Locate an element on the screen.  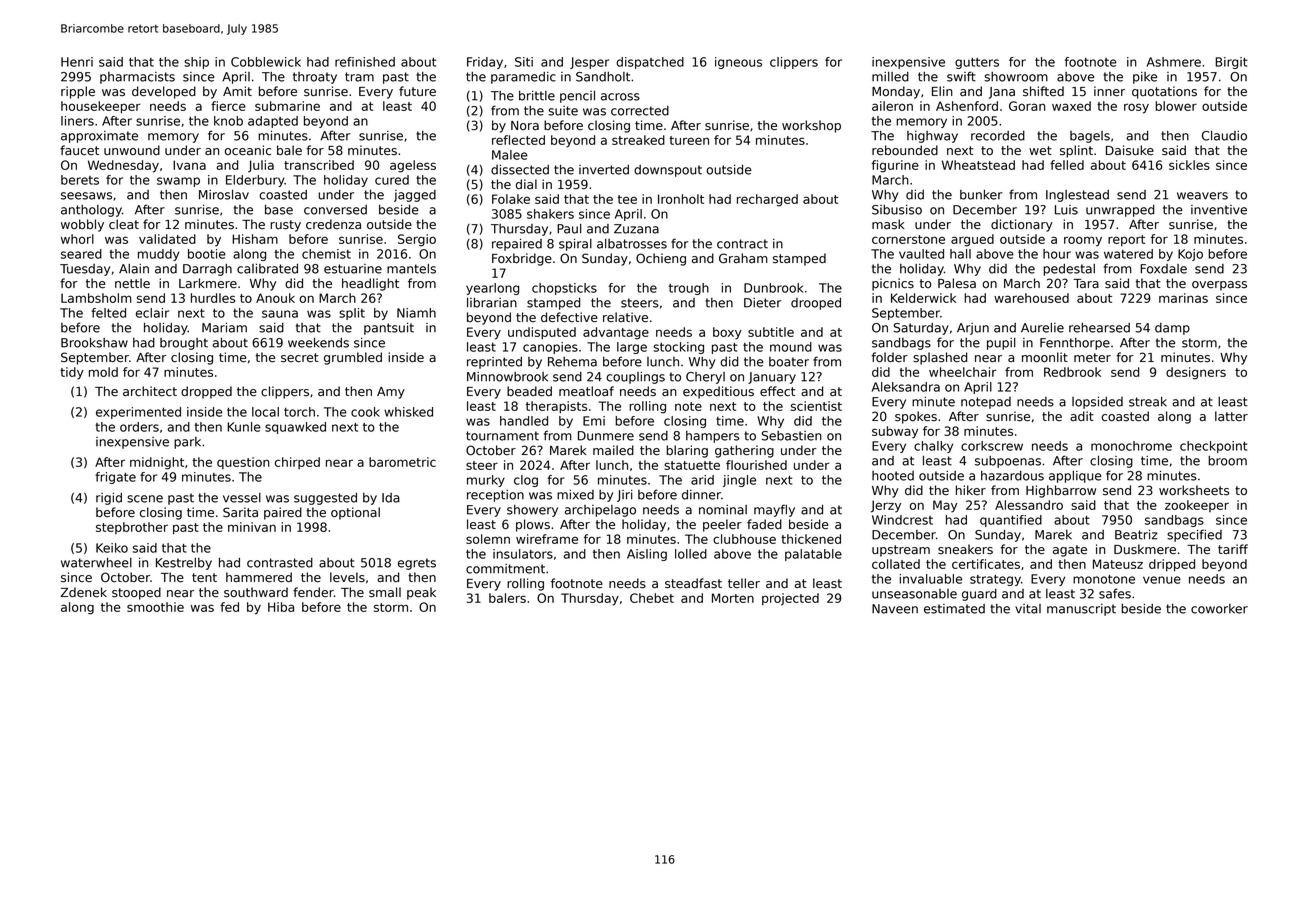
meatloaf is located at coordinates (586, 391).
